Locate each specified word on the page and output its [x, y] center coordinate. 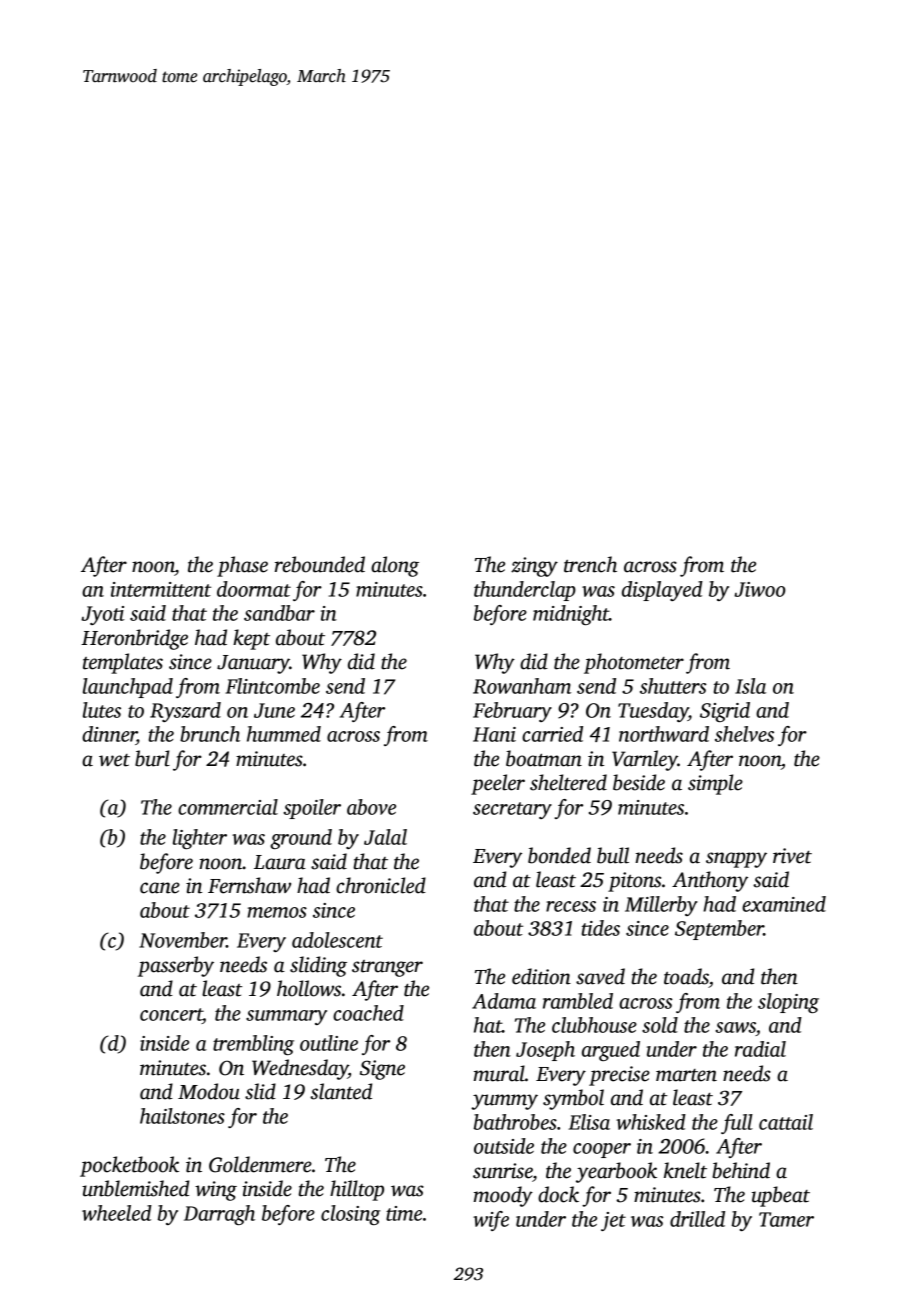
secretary [512, 810]
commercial [228, 807]
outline [329, 1043]
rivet [792, 856]
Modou [209, 1091]
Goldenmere [260, 1164]
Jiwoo [759, 589]
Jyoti [103, 615]
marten [686, 1075]
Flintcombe [273, 686]
